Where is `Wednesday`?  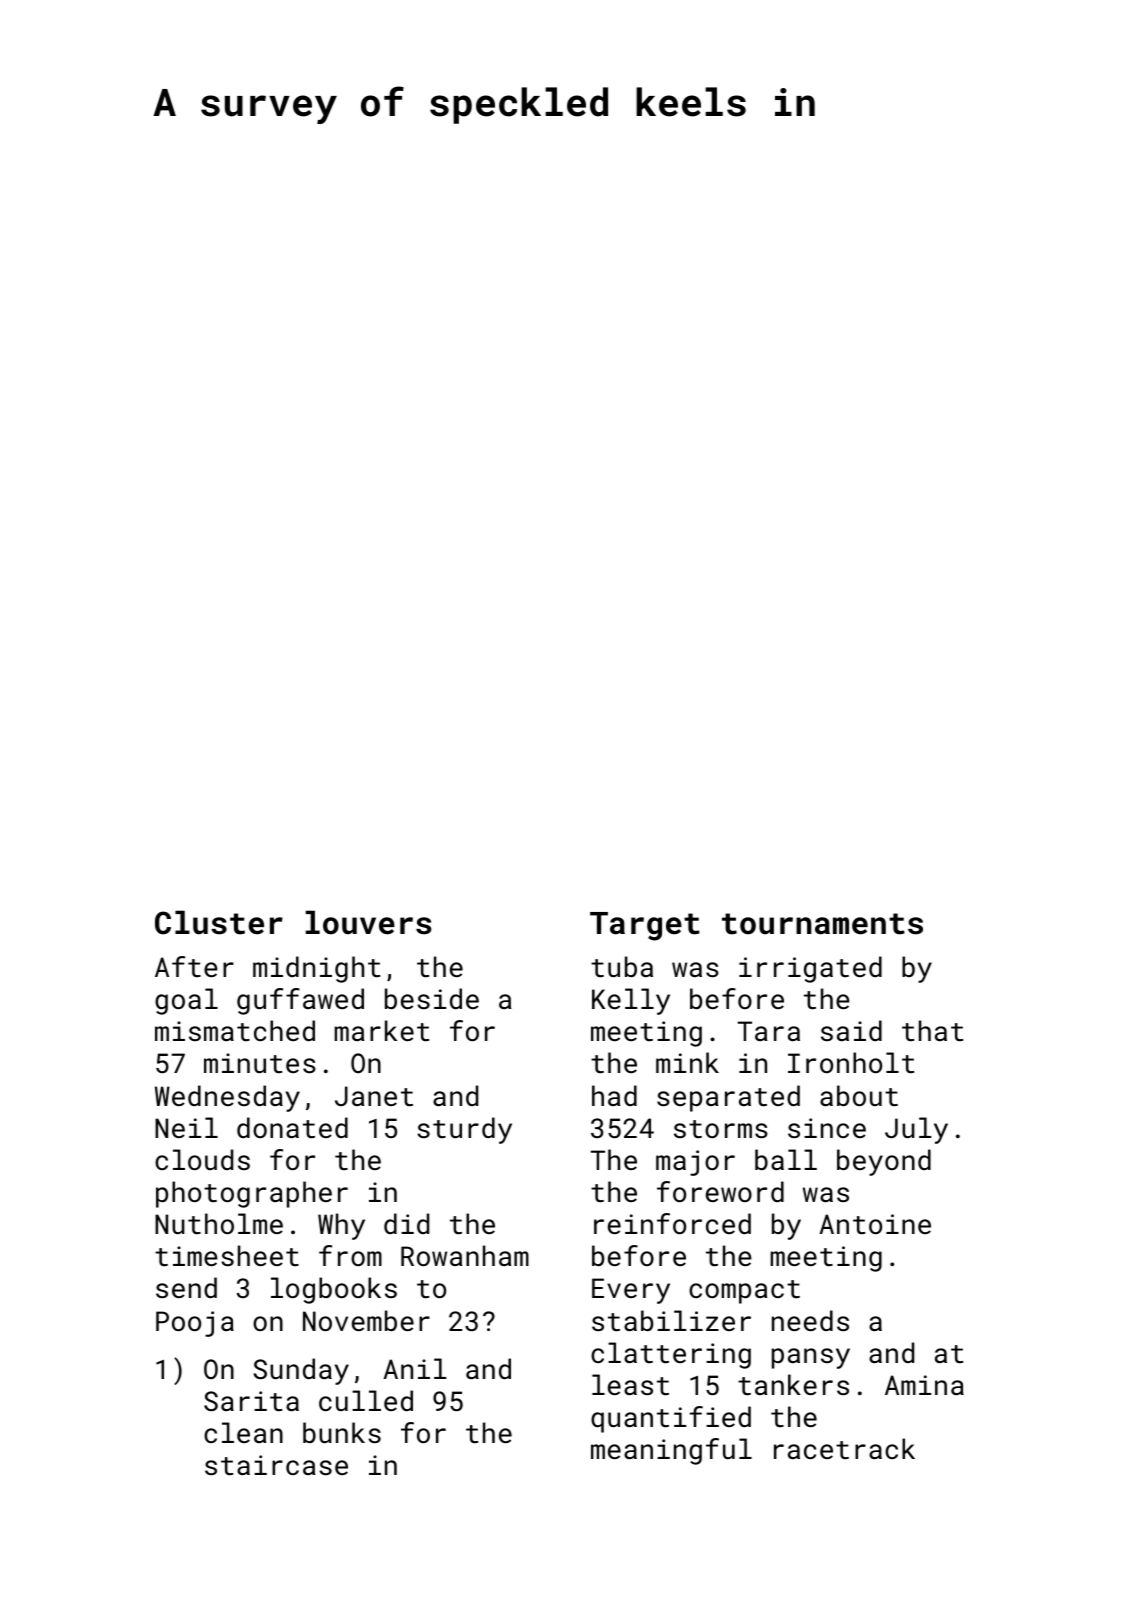
Wednesday is located at coordinates (227, 1098).
